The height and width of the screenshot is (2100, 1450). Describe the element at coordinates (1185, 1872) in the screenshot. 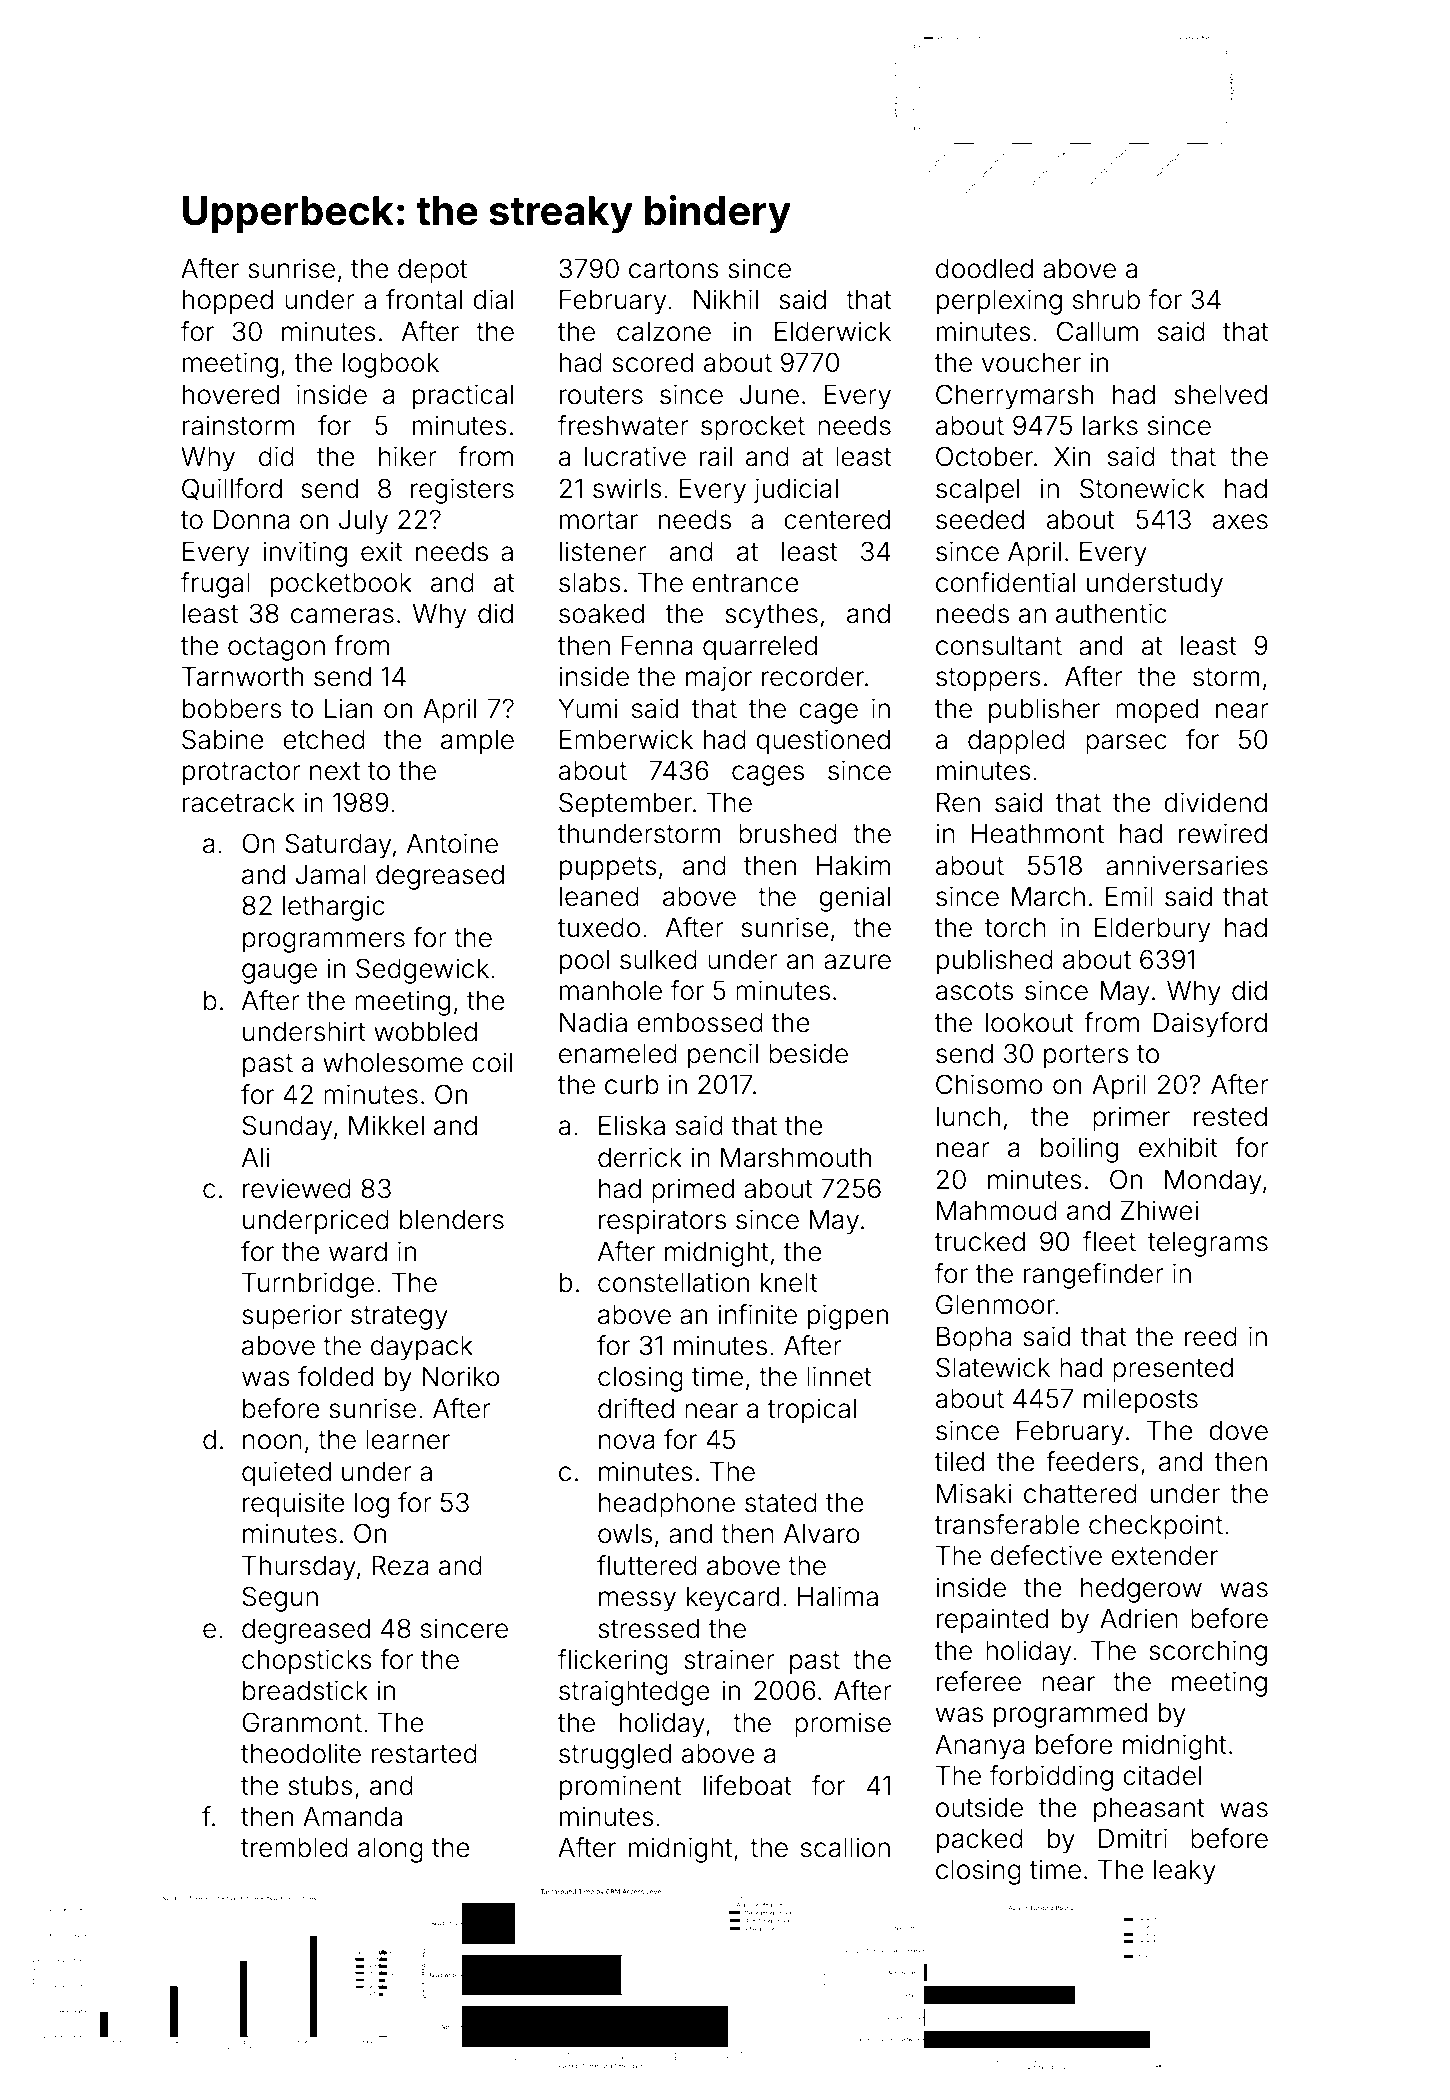

I see `leaky` at that location.
